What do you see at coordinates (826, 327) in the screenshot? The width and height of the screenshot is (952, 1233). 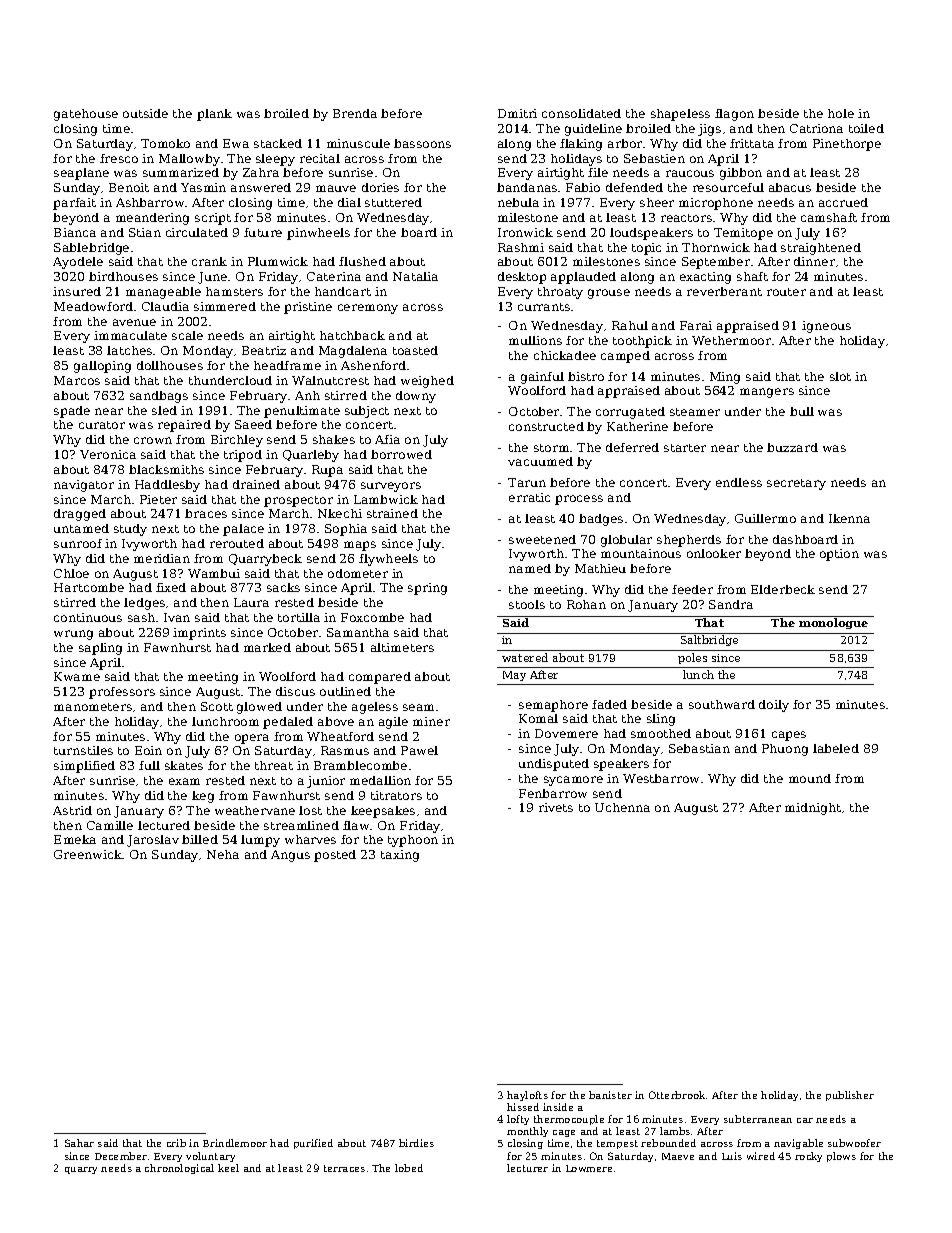 I see `igneous` at bounding box center [826, 327].
